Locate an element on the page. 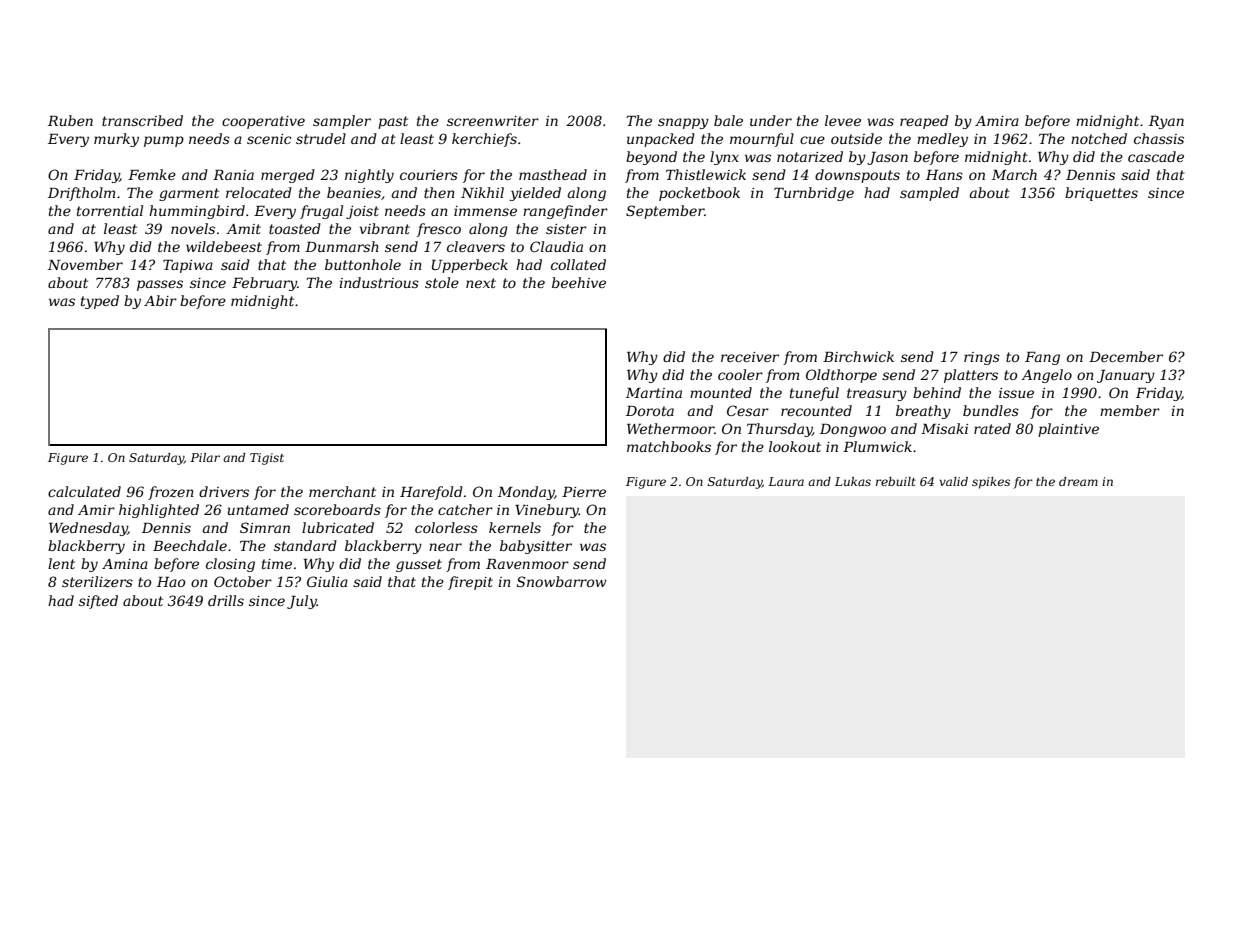 This document has width=1233, height=952. transcribed is located at coordinates (142, 120).
